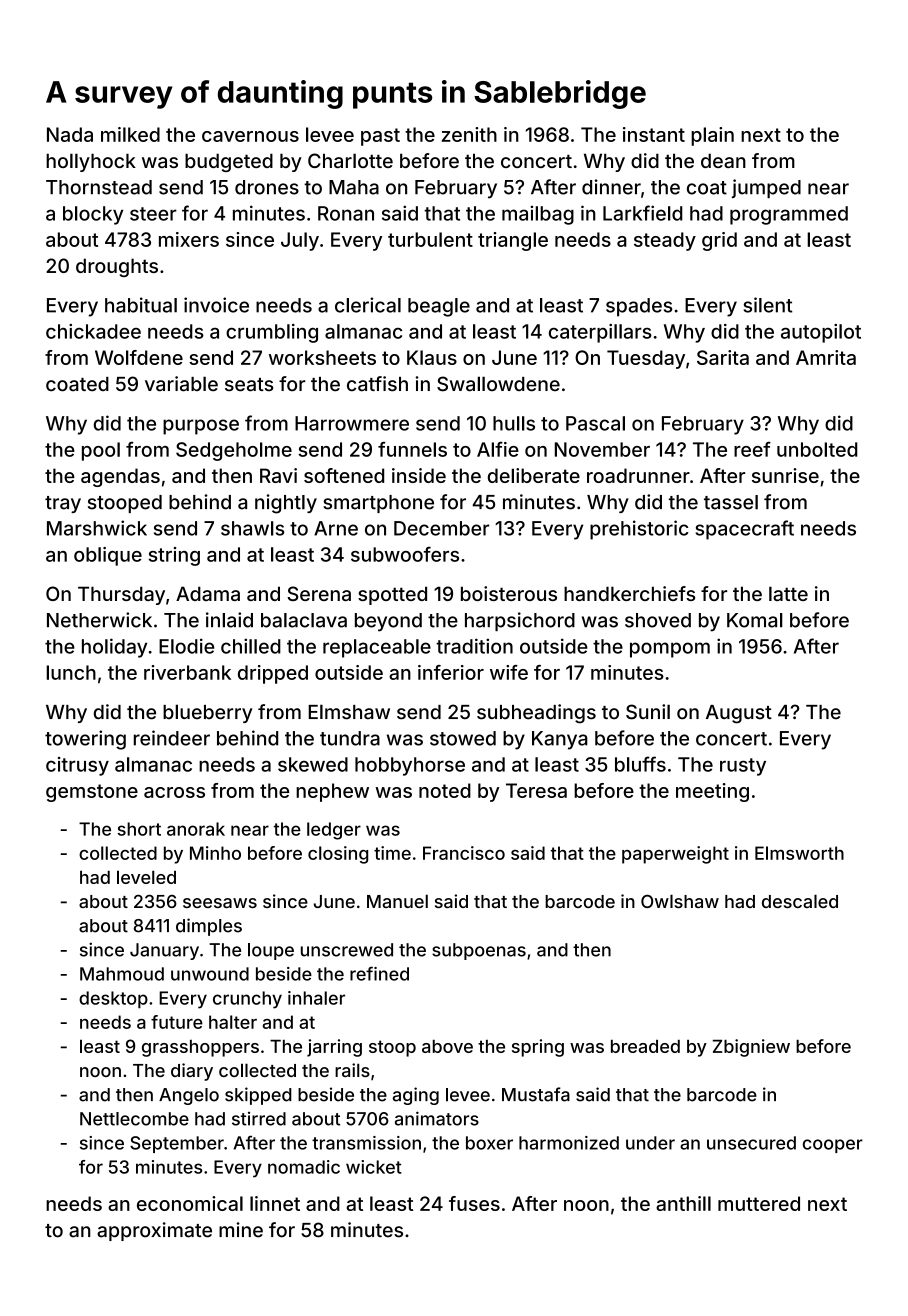  Describe the element at coordinates (249, 385) in the screenshot. I see `seats` at that location.
